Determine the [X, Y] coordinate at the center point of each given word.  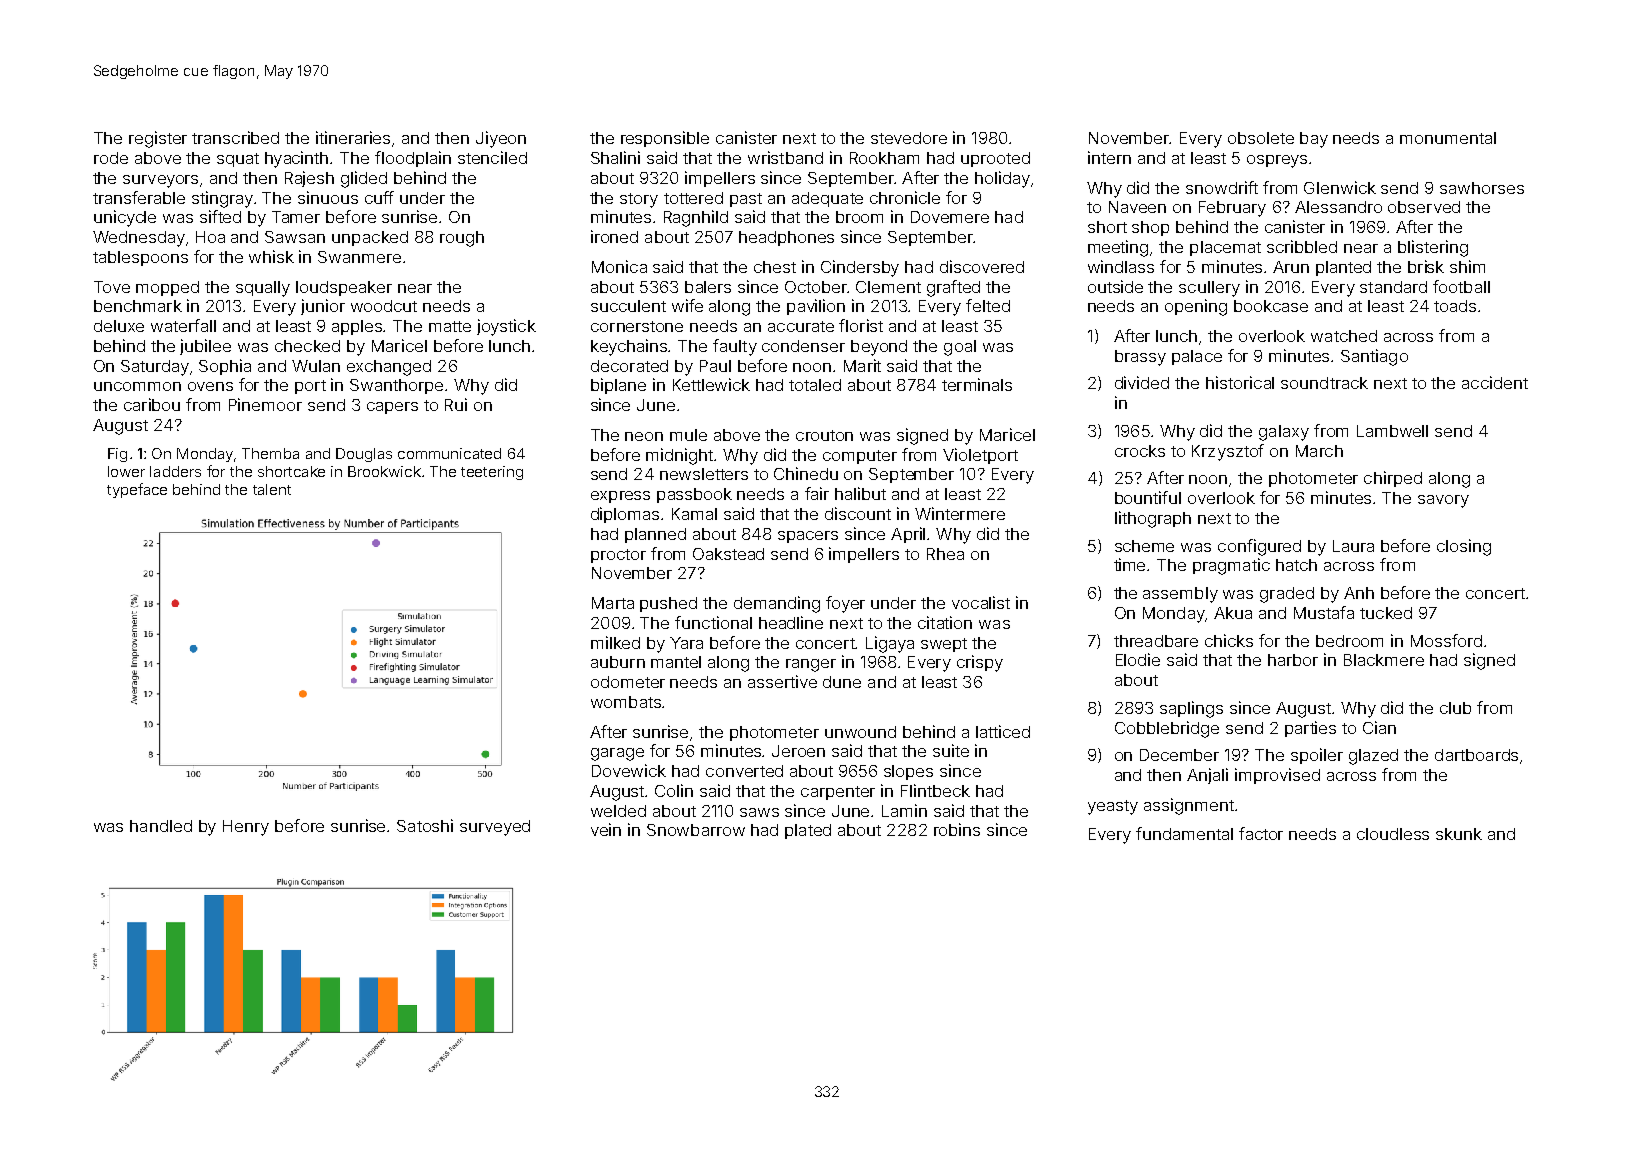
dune [842, 682]
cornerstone [637, 326]
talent [272, 489]
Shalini [615, 157]
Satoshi [425, 825]
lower [126, 471]
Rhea [945, 554]
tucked [1386, 613]
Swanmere [359, 257]
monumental [1448, 138]
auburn [618, 662]
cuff [379, 197]
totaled [815, 385]
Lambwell [1392, 431]
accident [1495, 382]
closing [1464, 547]
